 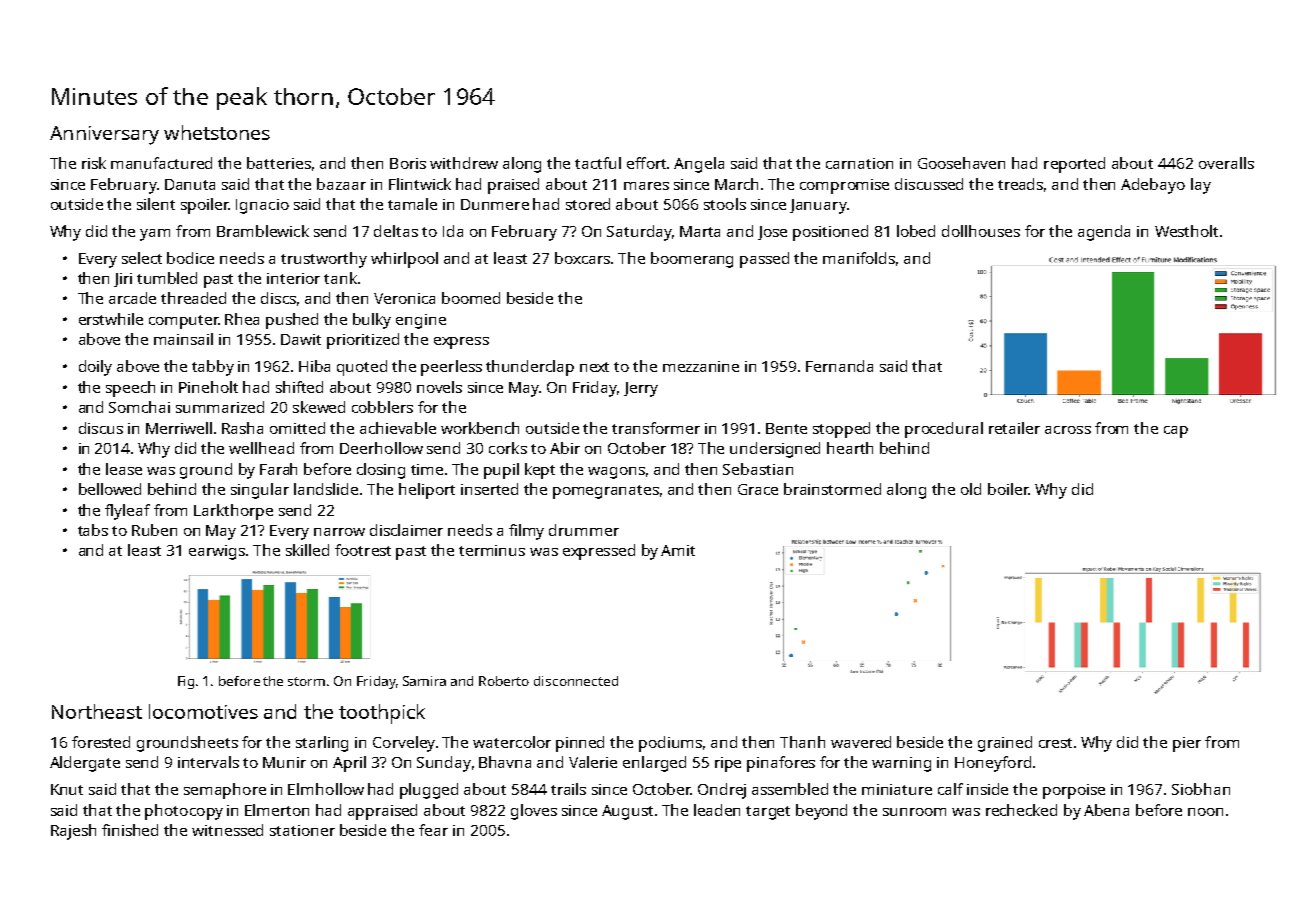 I want to click on Anniversary, so click(x=104, y=135).
